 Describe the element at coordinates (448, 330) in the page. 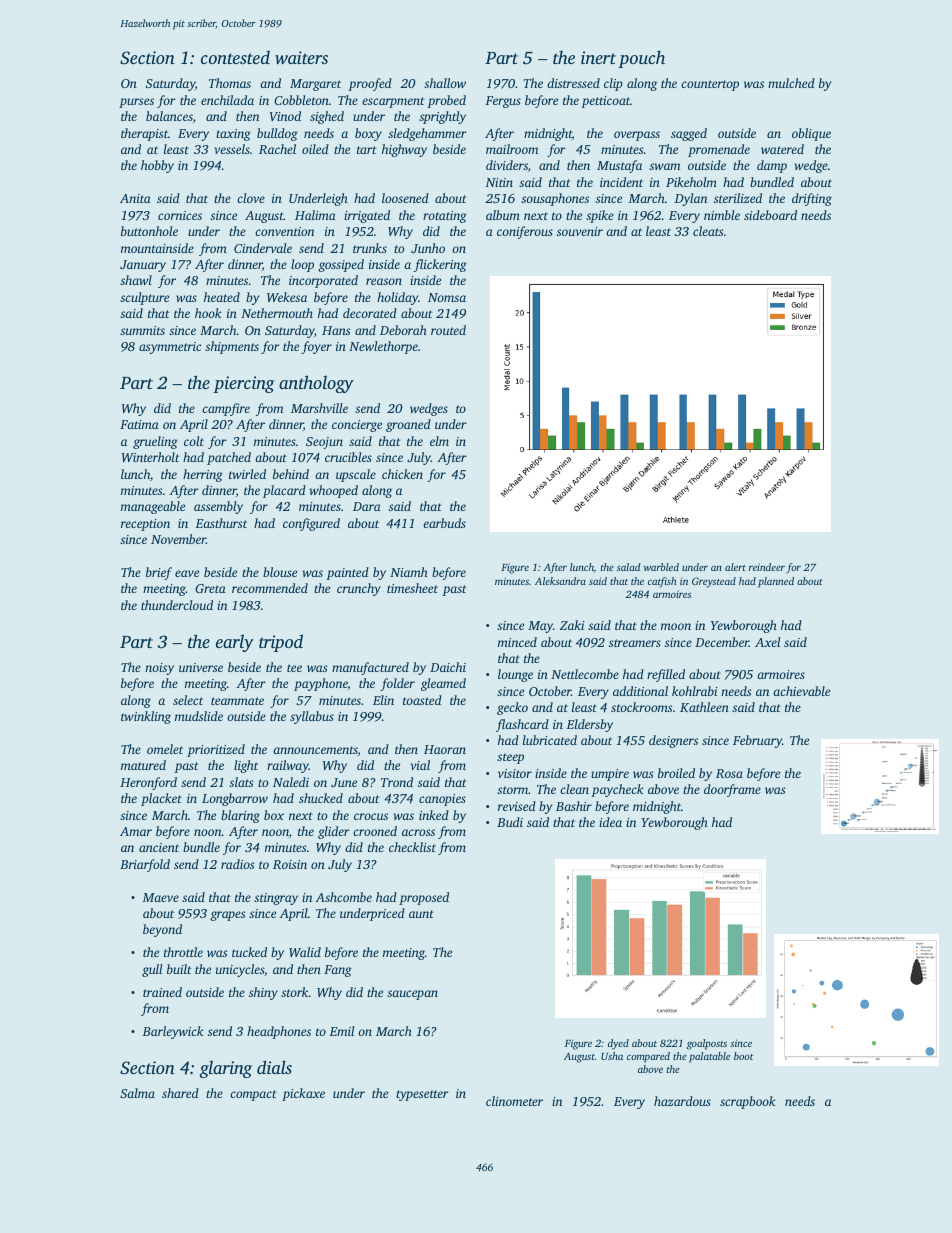

I see `routed` at that location.
